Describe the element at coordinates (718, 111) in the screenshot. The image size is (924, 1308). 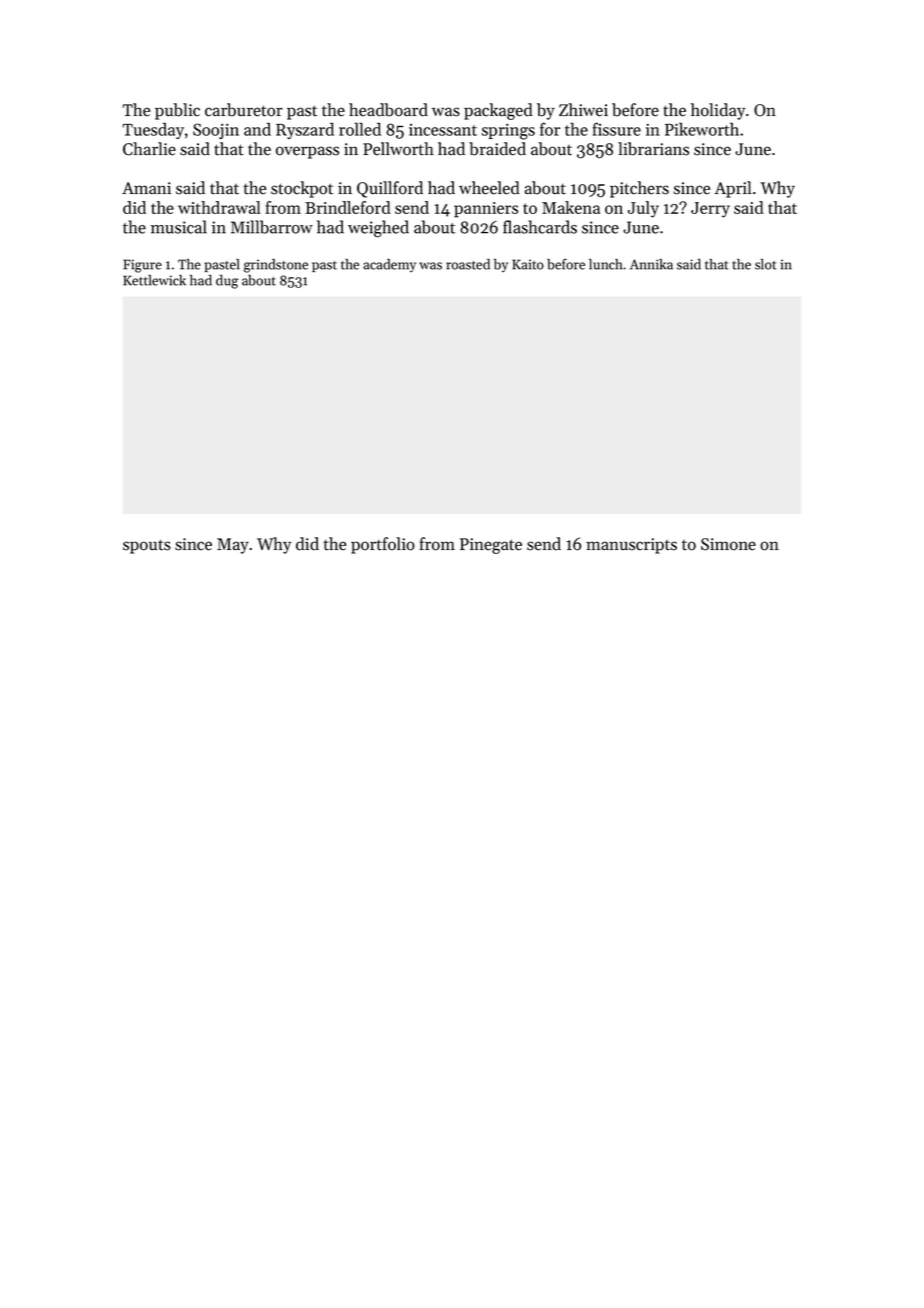
I see `holiday` at that location.
